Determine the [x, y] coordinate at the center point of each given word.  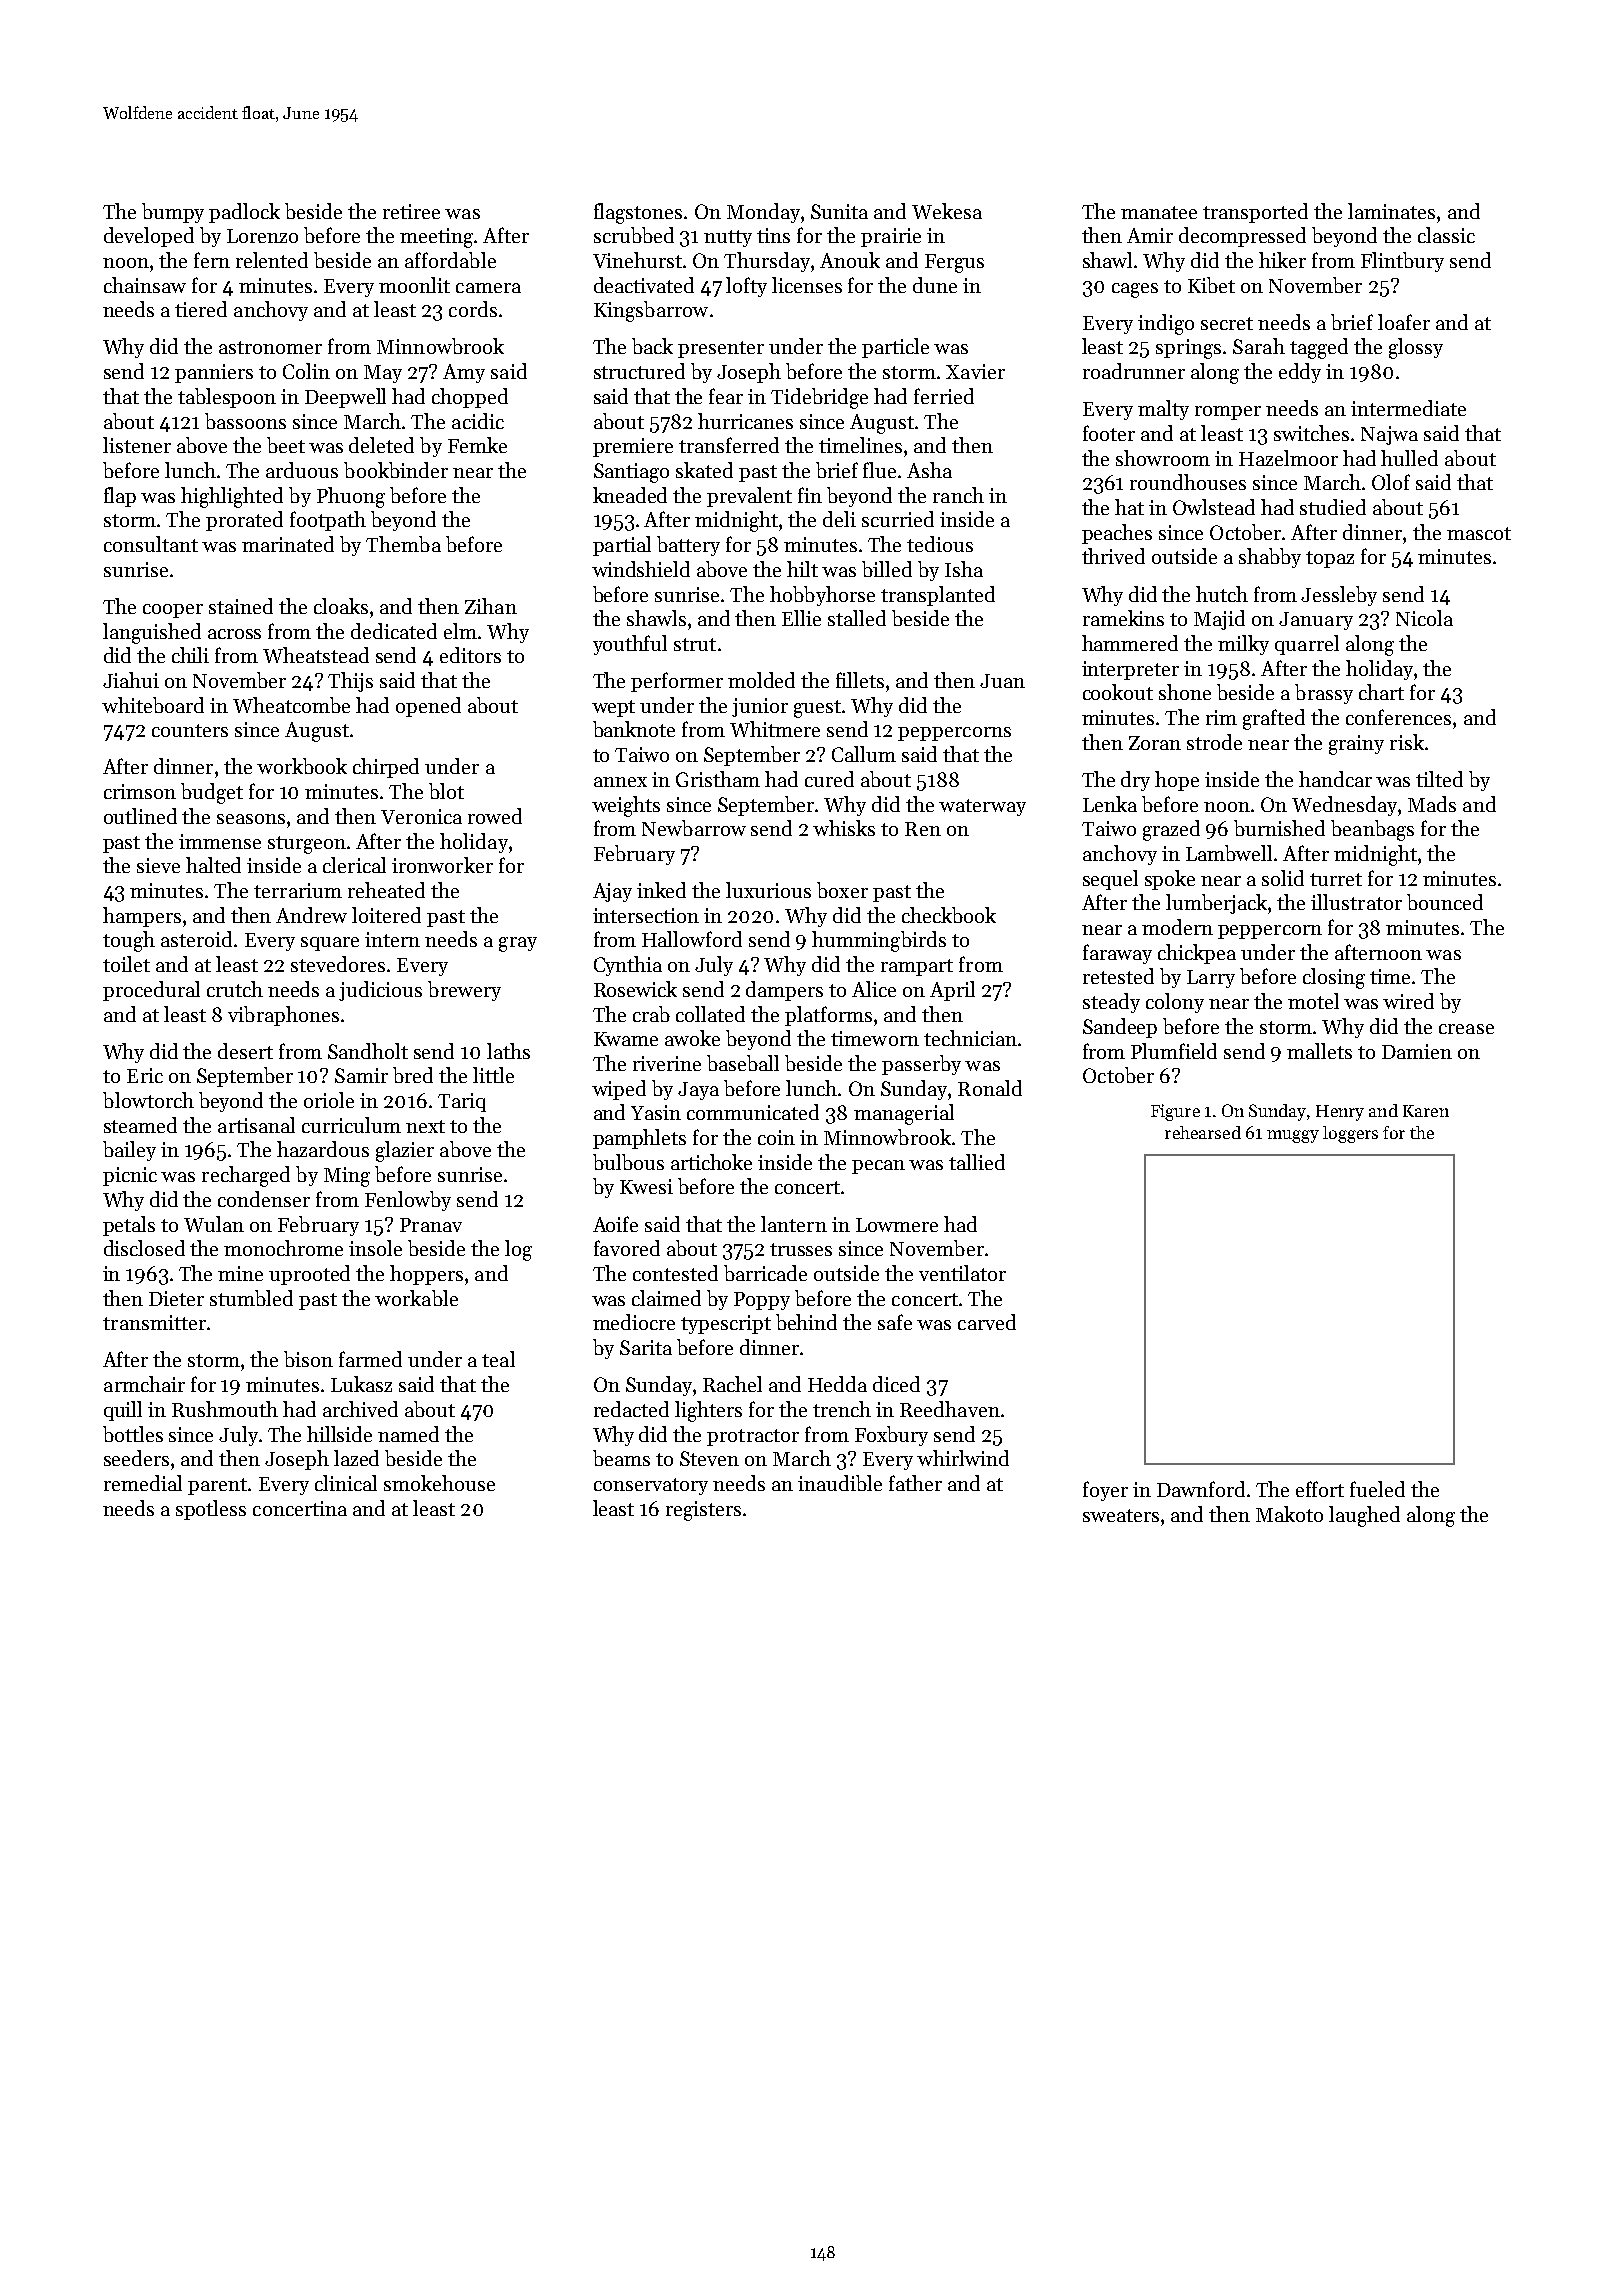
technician [970, 1038]
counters [190, 730]
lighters [708, 1411]
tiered [201, 309]
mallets [1319, 1051]
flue [879, 470]
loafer [1404, 322]
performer [677, 682]
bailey [129, 1151]
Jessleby [1339, 596]
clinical [346, 1483]
